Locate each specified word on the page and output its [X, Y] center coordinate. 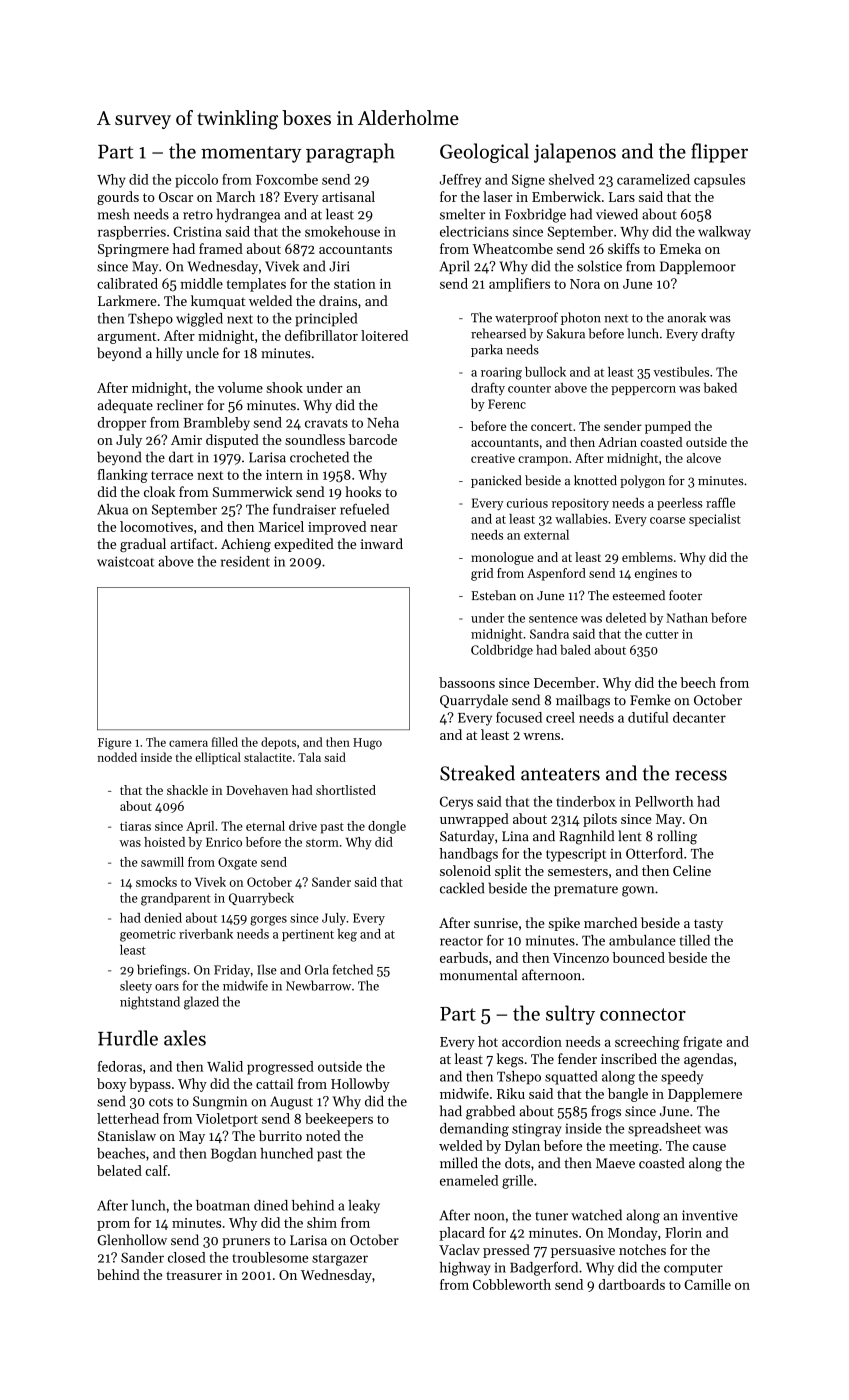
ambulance [642, 940]
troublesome [270, 1257]
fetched [353, 969]
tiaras [135, 826]
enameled [469, 1180]
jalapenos [575, 153]
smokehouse [342, 231]
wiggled [199, 320]
